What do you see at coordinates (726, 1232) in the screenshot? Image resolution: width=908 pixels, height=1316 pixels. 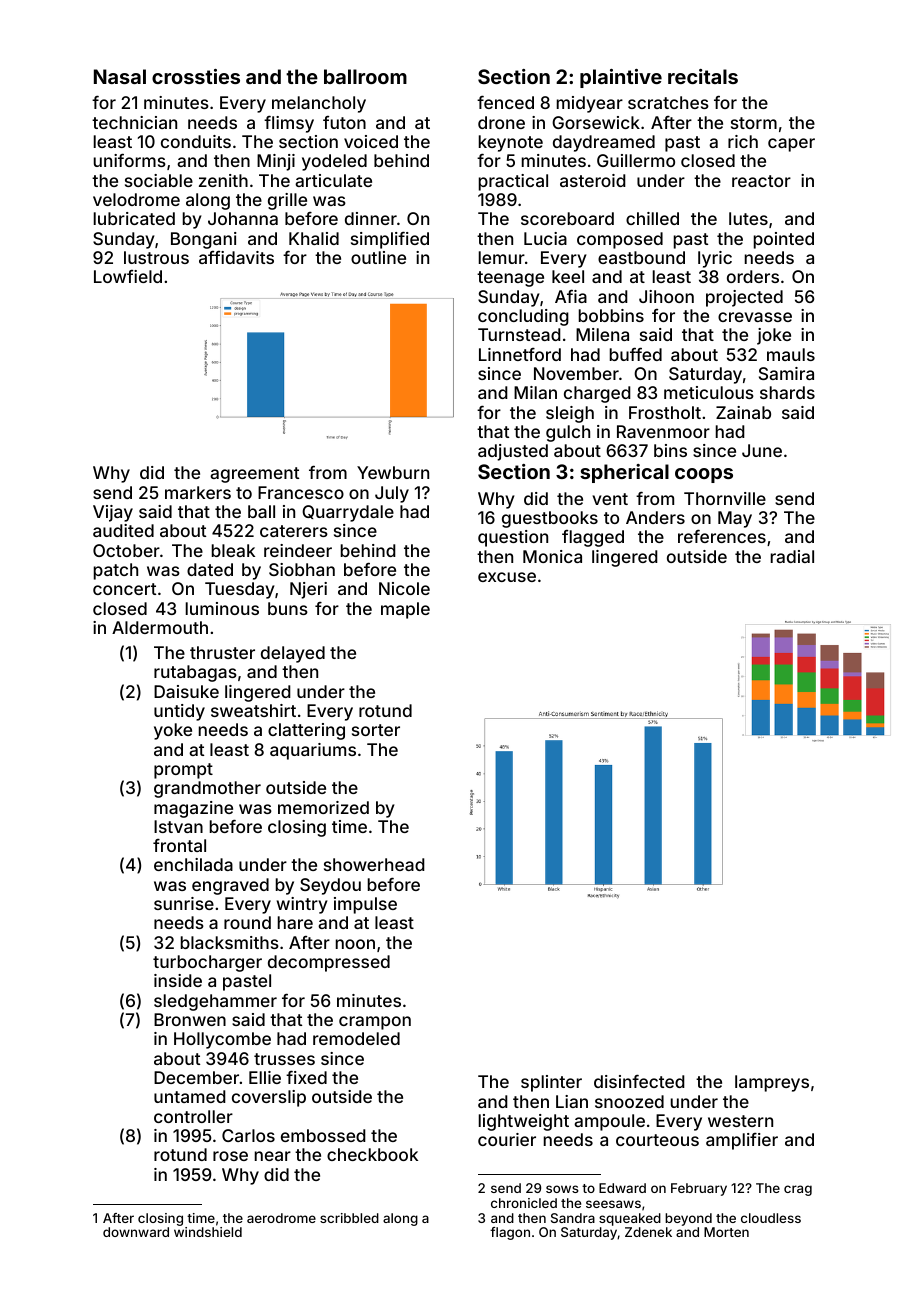 I see `Morten` at bounding box center [726, 1232].
